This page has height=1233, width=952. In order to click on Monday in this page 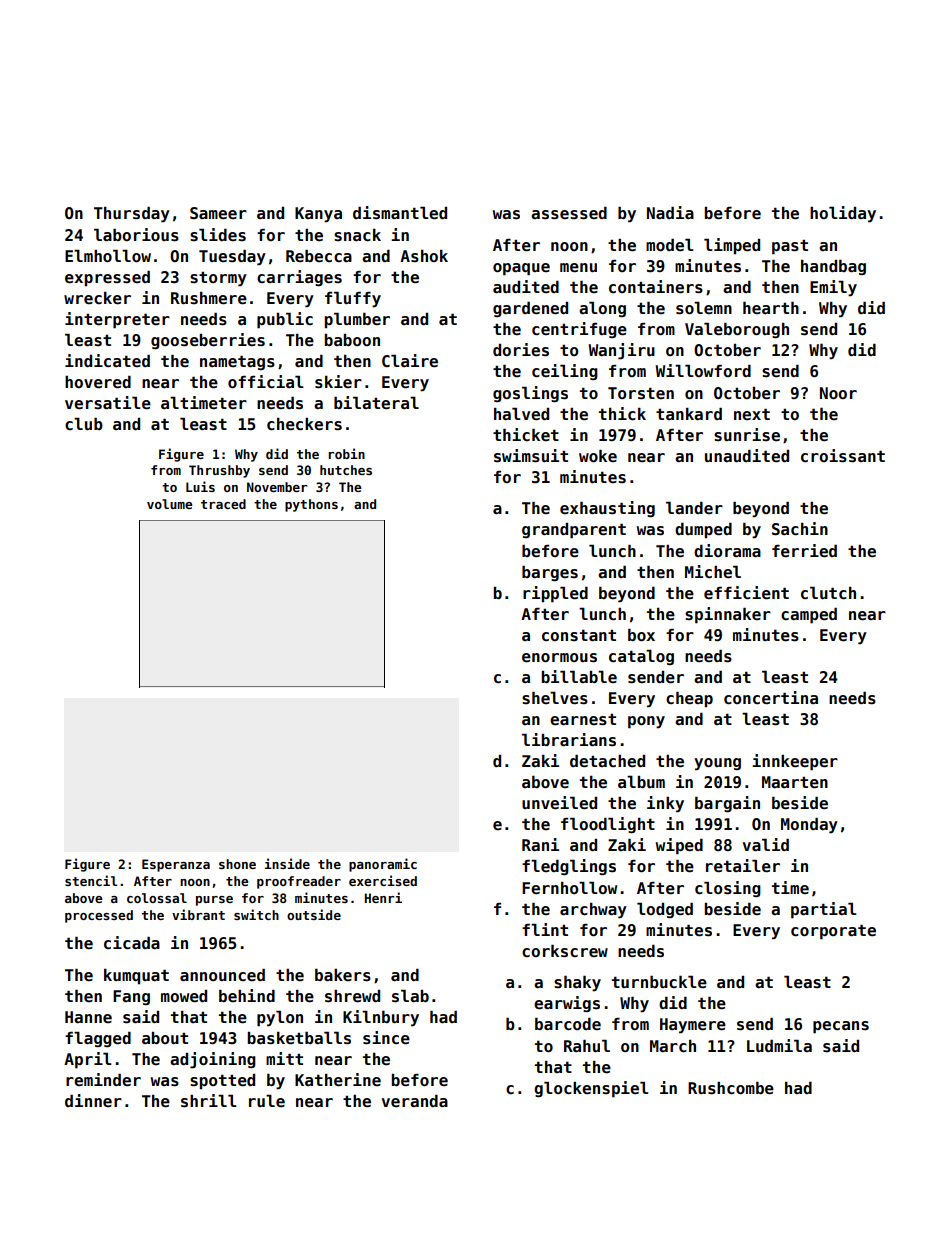, I will do `click(809, 825)`.
